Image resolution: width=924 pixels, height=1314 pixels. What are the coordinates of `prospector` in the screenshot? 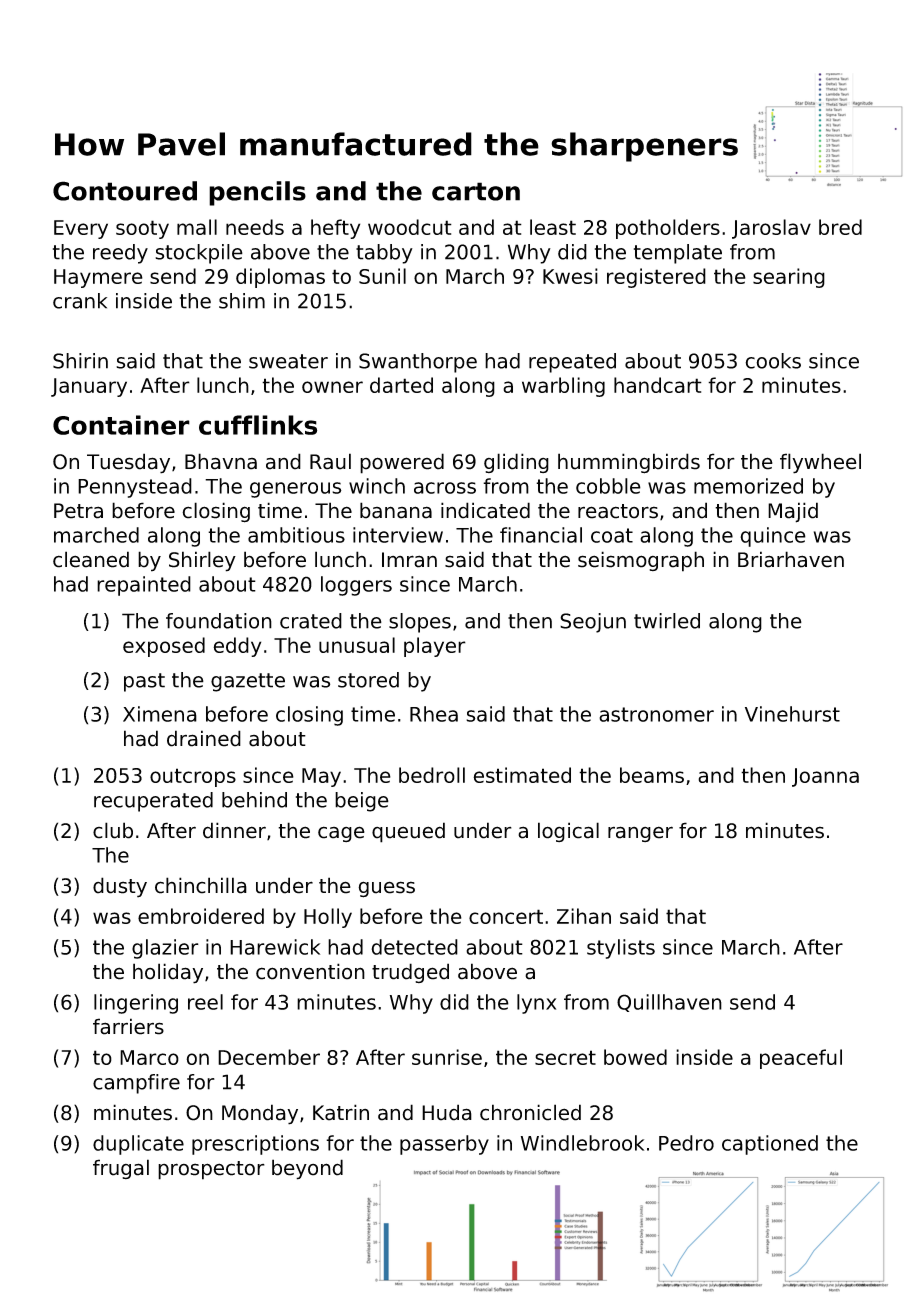 It's located at (211, 1170).
